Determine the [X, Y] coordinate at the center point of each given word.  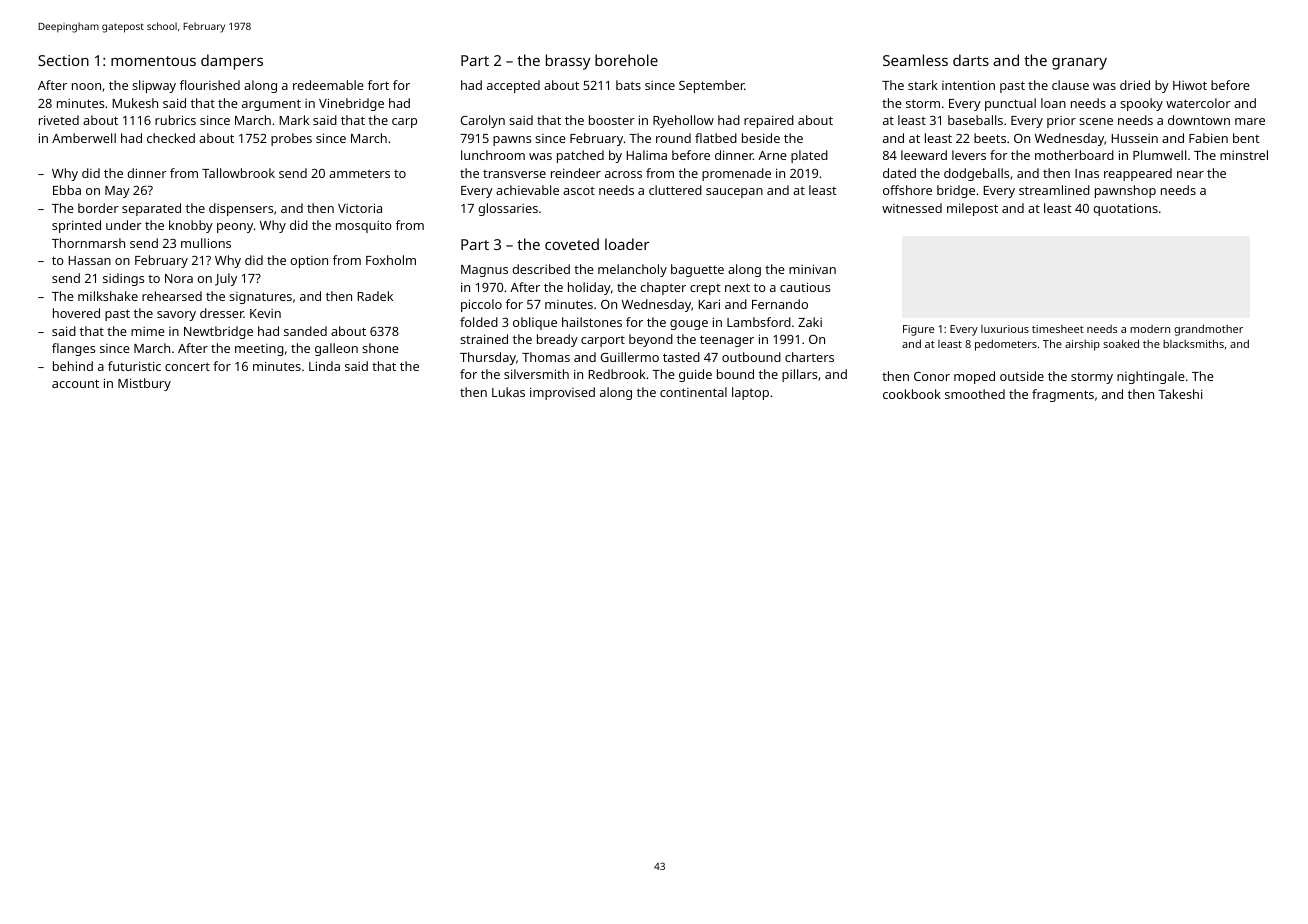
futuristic [134, 366]
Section [63, 60]
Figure [918, 330]
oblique [535, 323]
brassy [568, 62]
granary [1079, 64]
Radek [375, 296]
